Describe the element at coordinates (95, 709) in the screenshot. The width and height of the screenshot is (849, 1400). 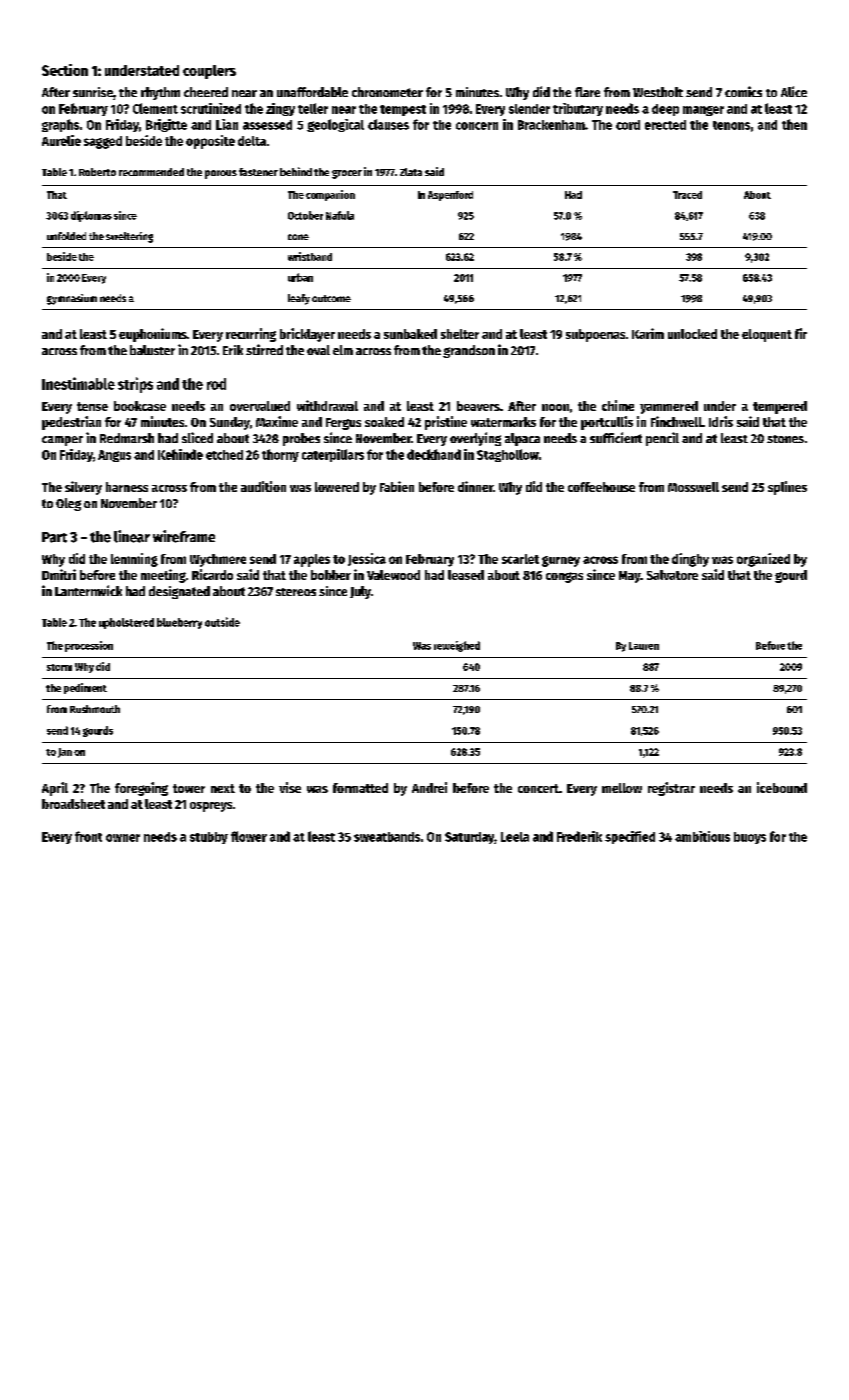
I see `Rushmouth` at that location.
